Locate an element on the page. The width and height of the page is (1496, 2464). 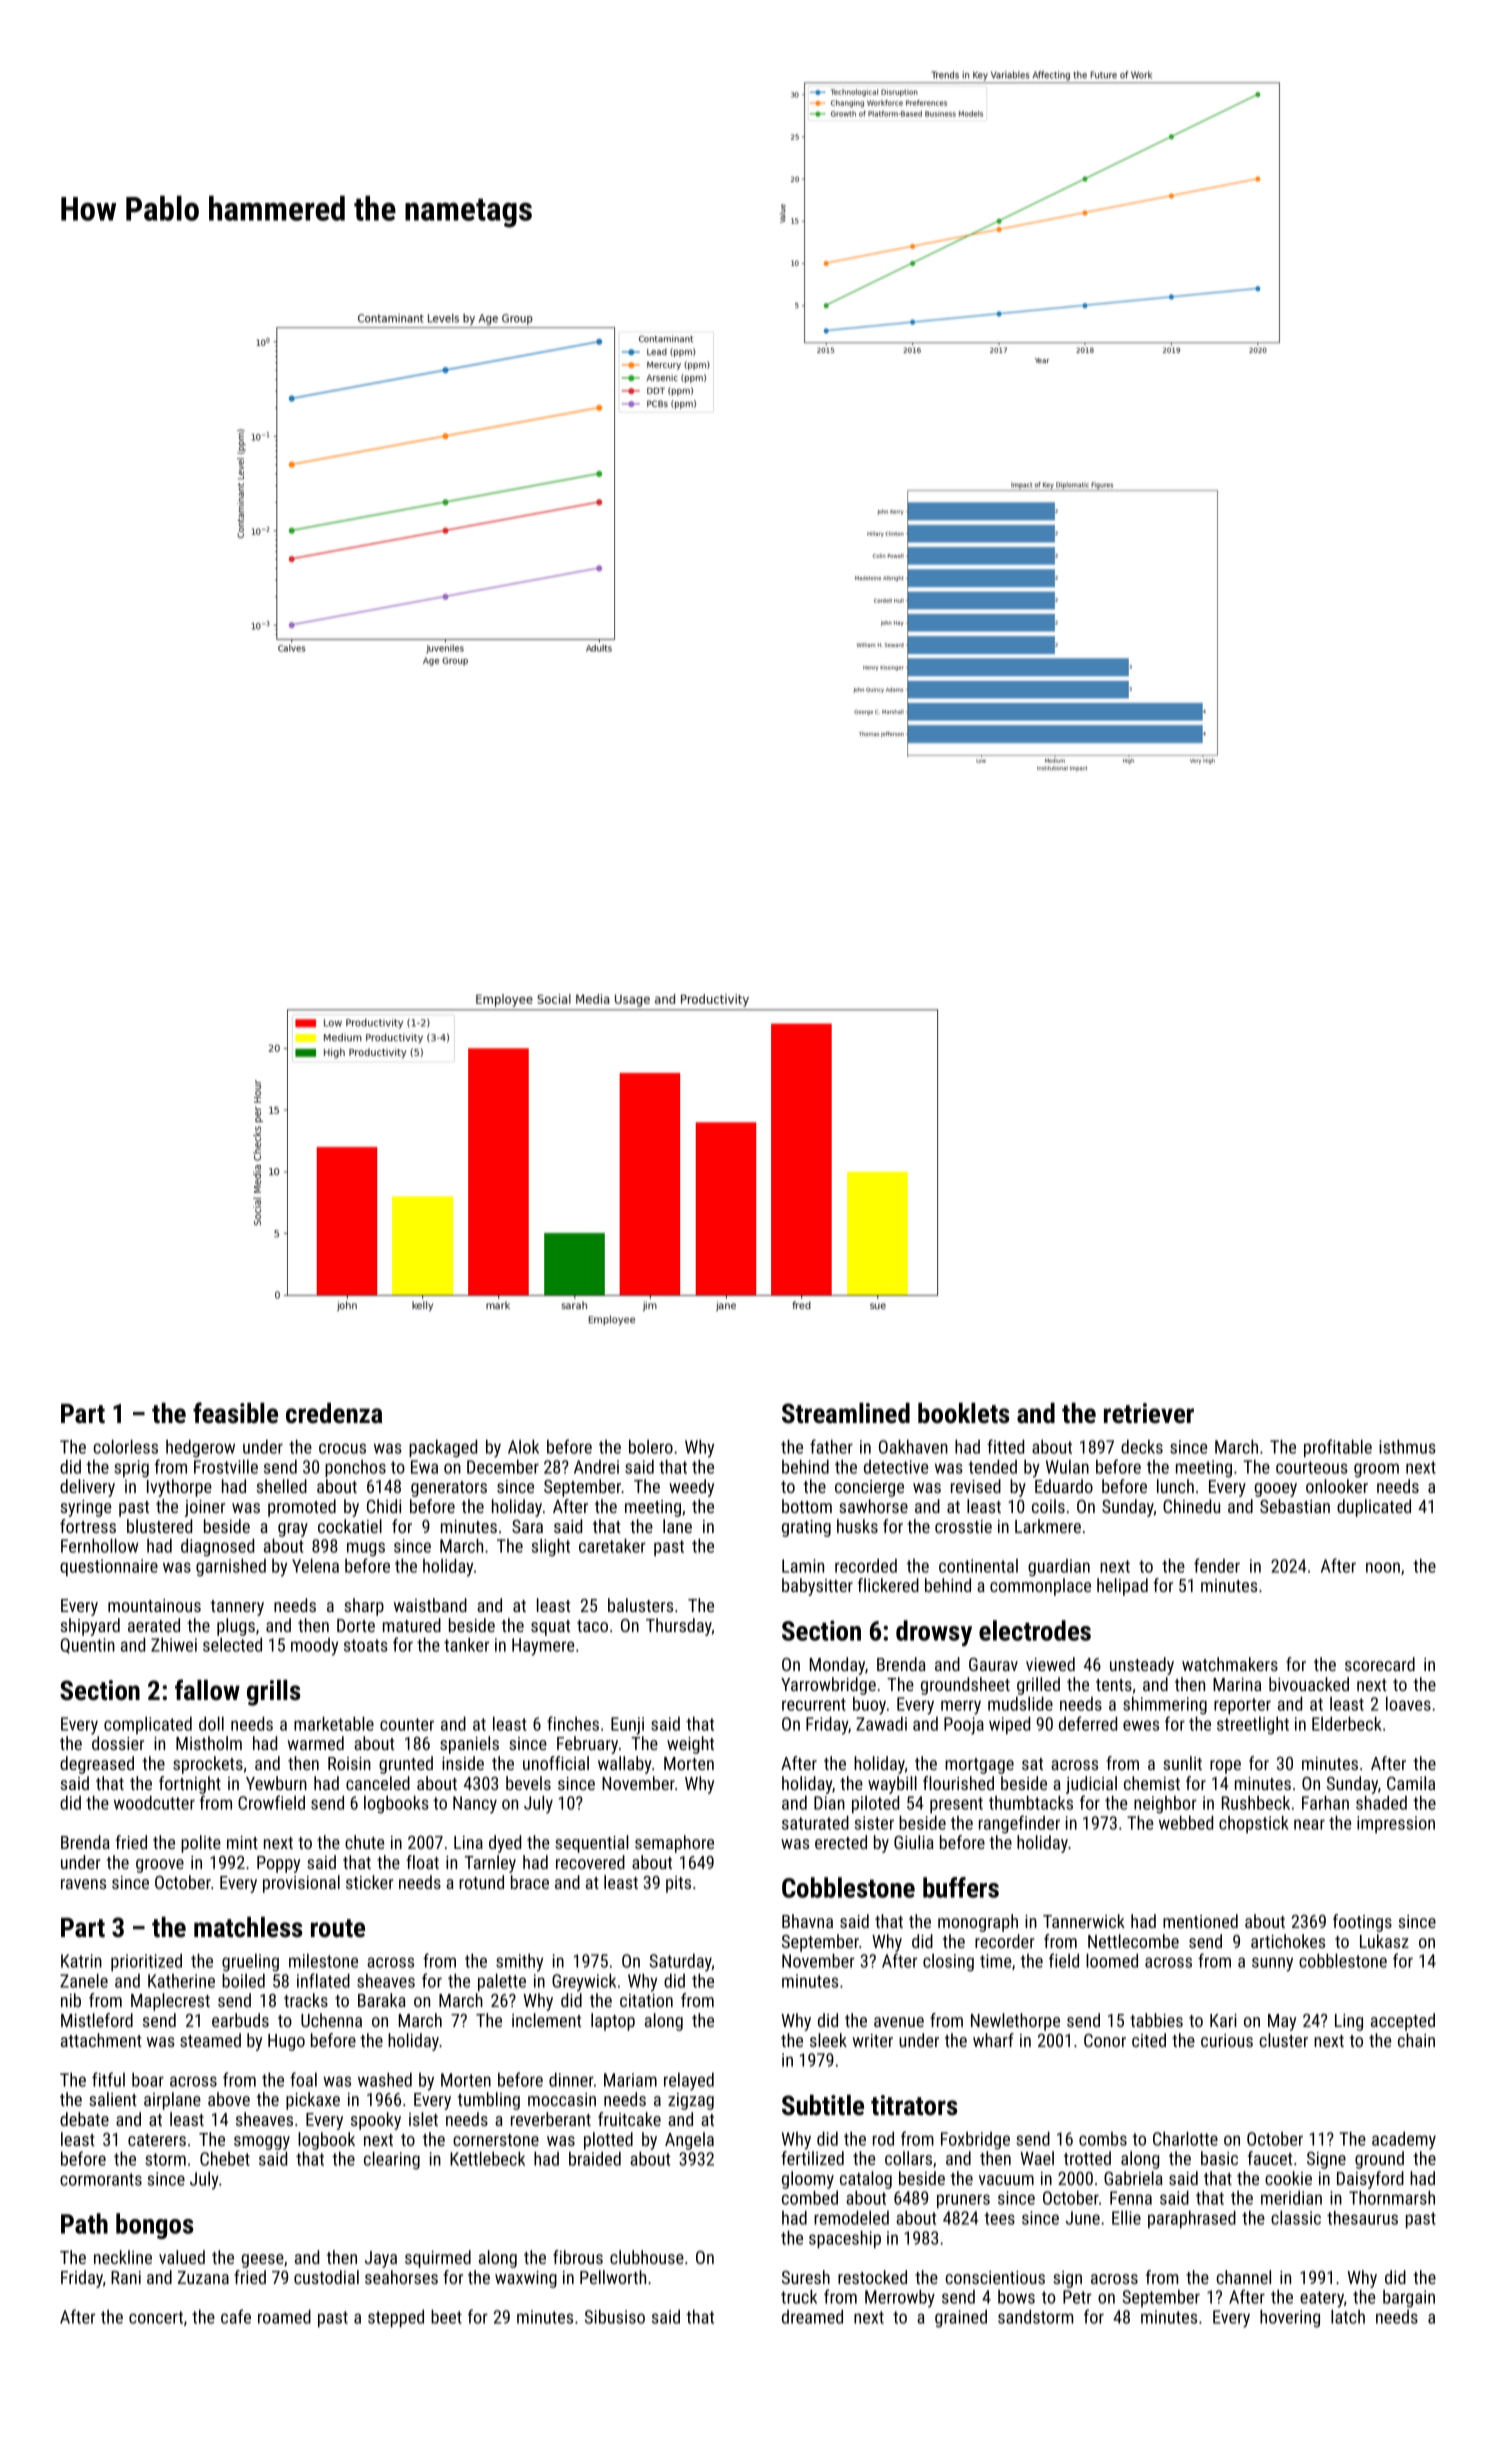
Jaya is located at coordinates (381, 2259).
